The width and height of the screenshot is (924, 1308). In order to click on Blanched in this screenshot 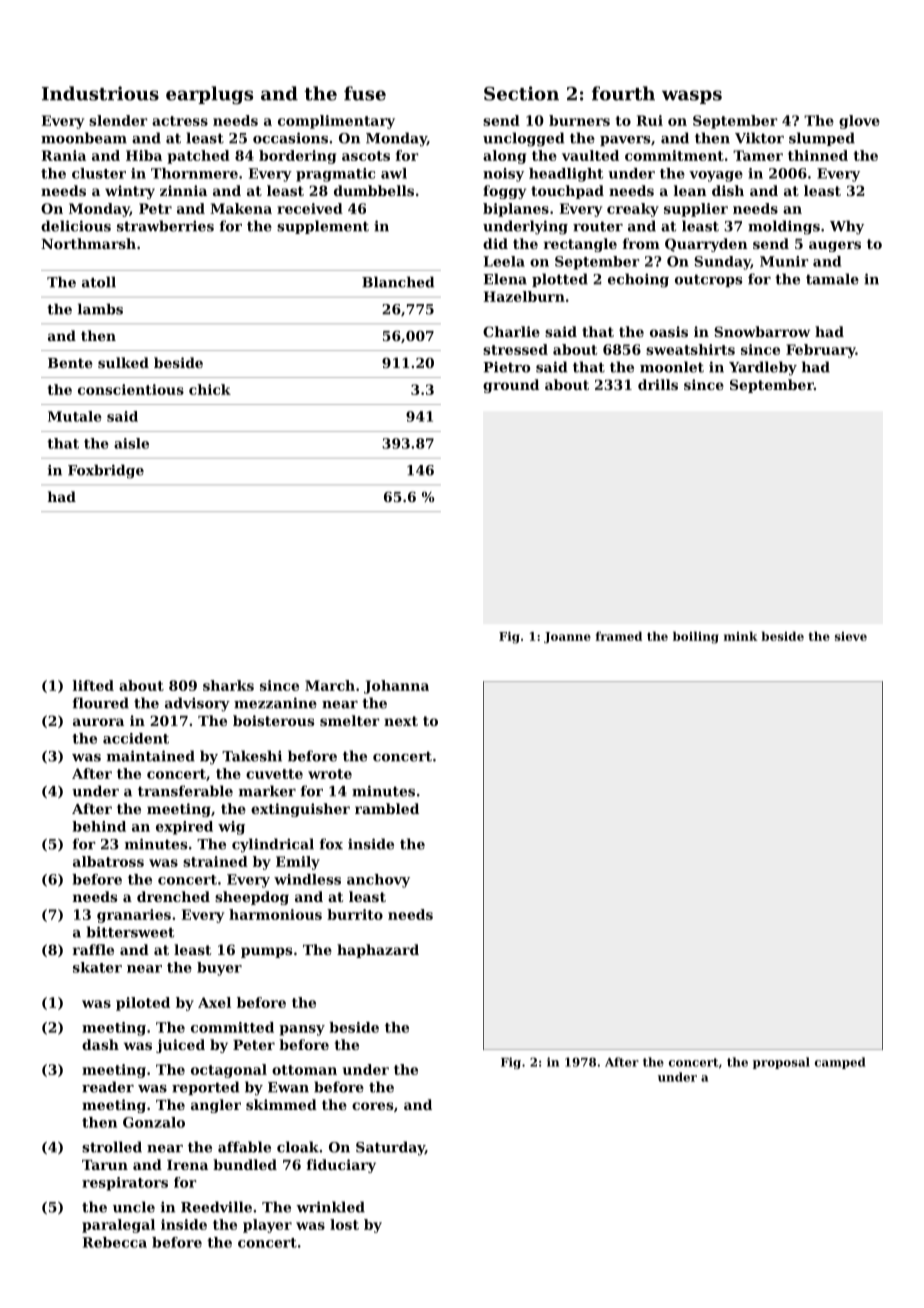, I will do `click(398, 282)`.
